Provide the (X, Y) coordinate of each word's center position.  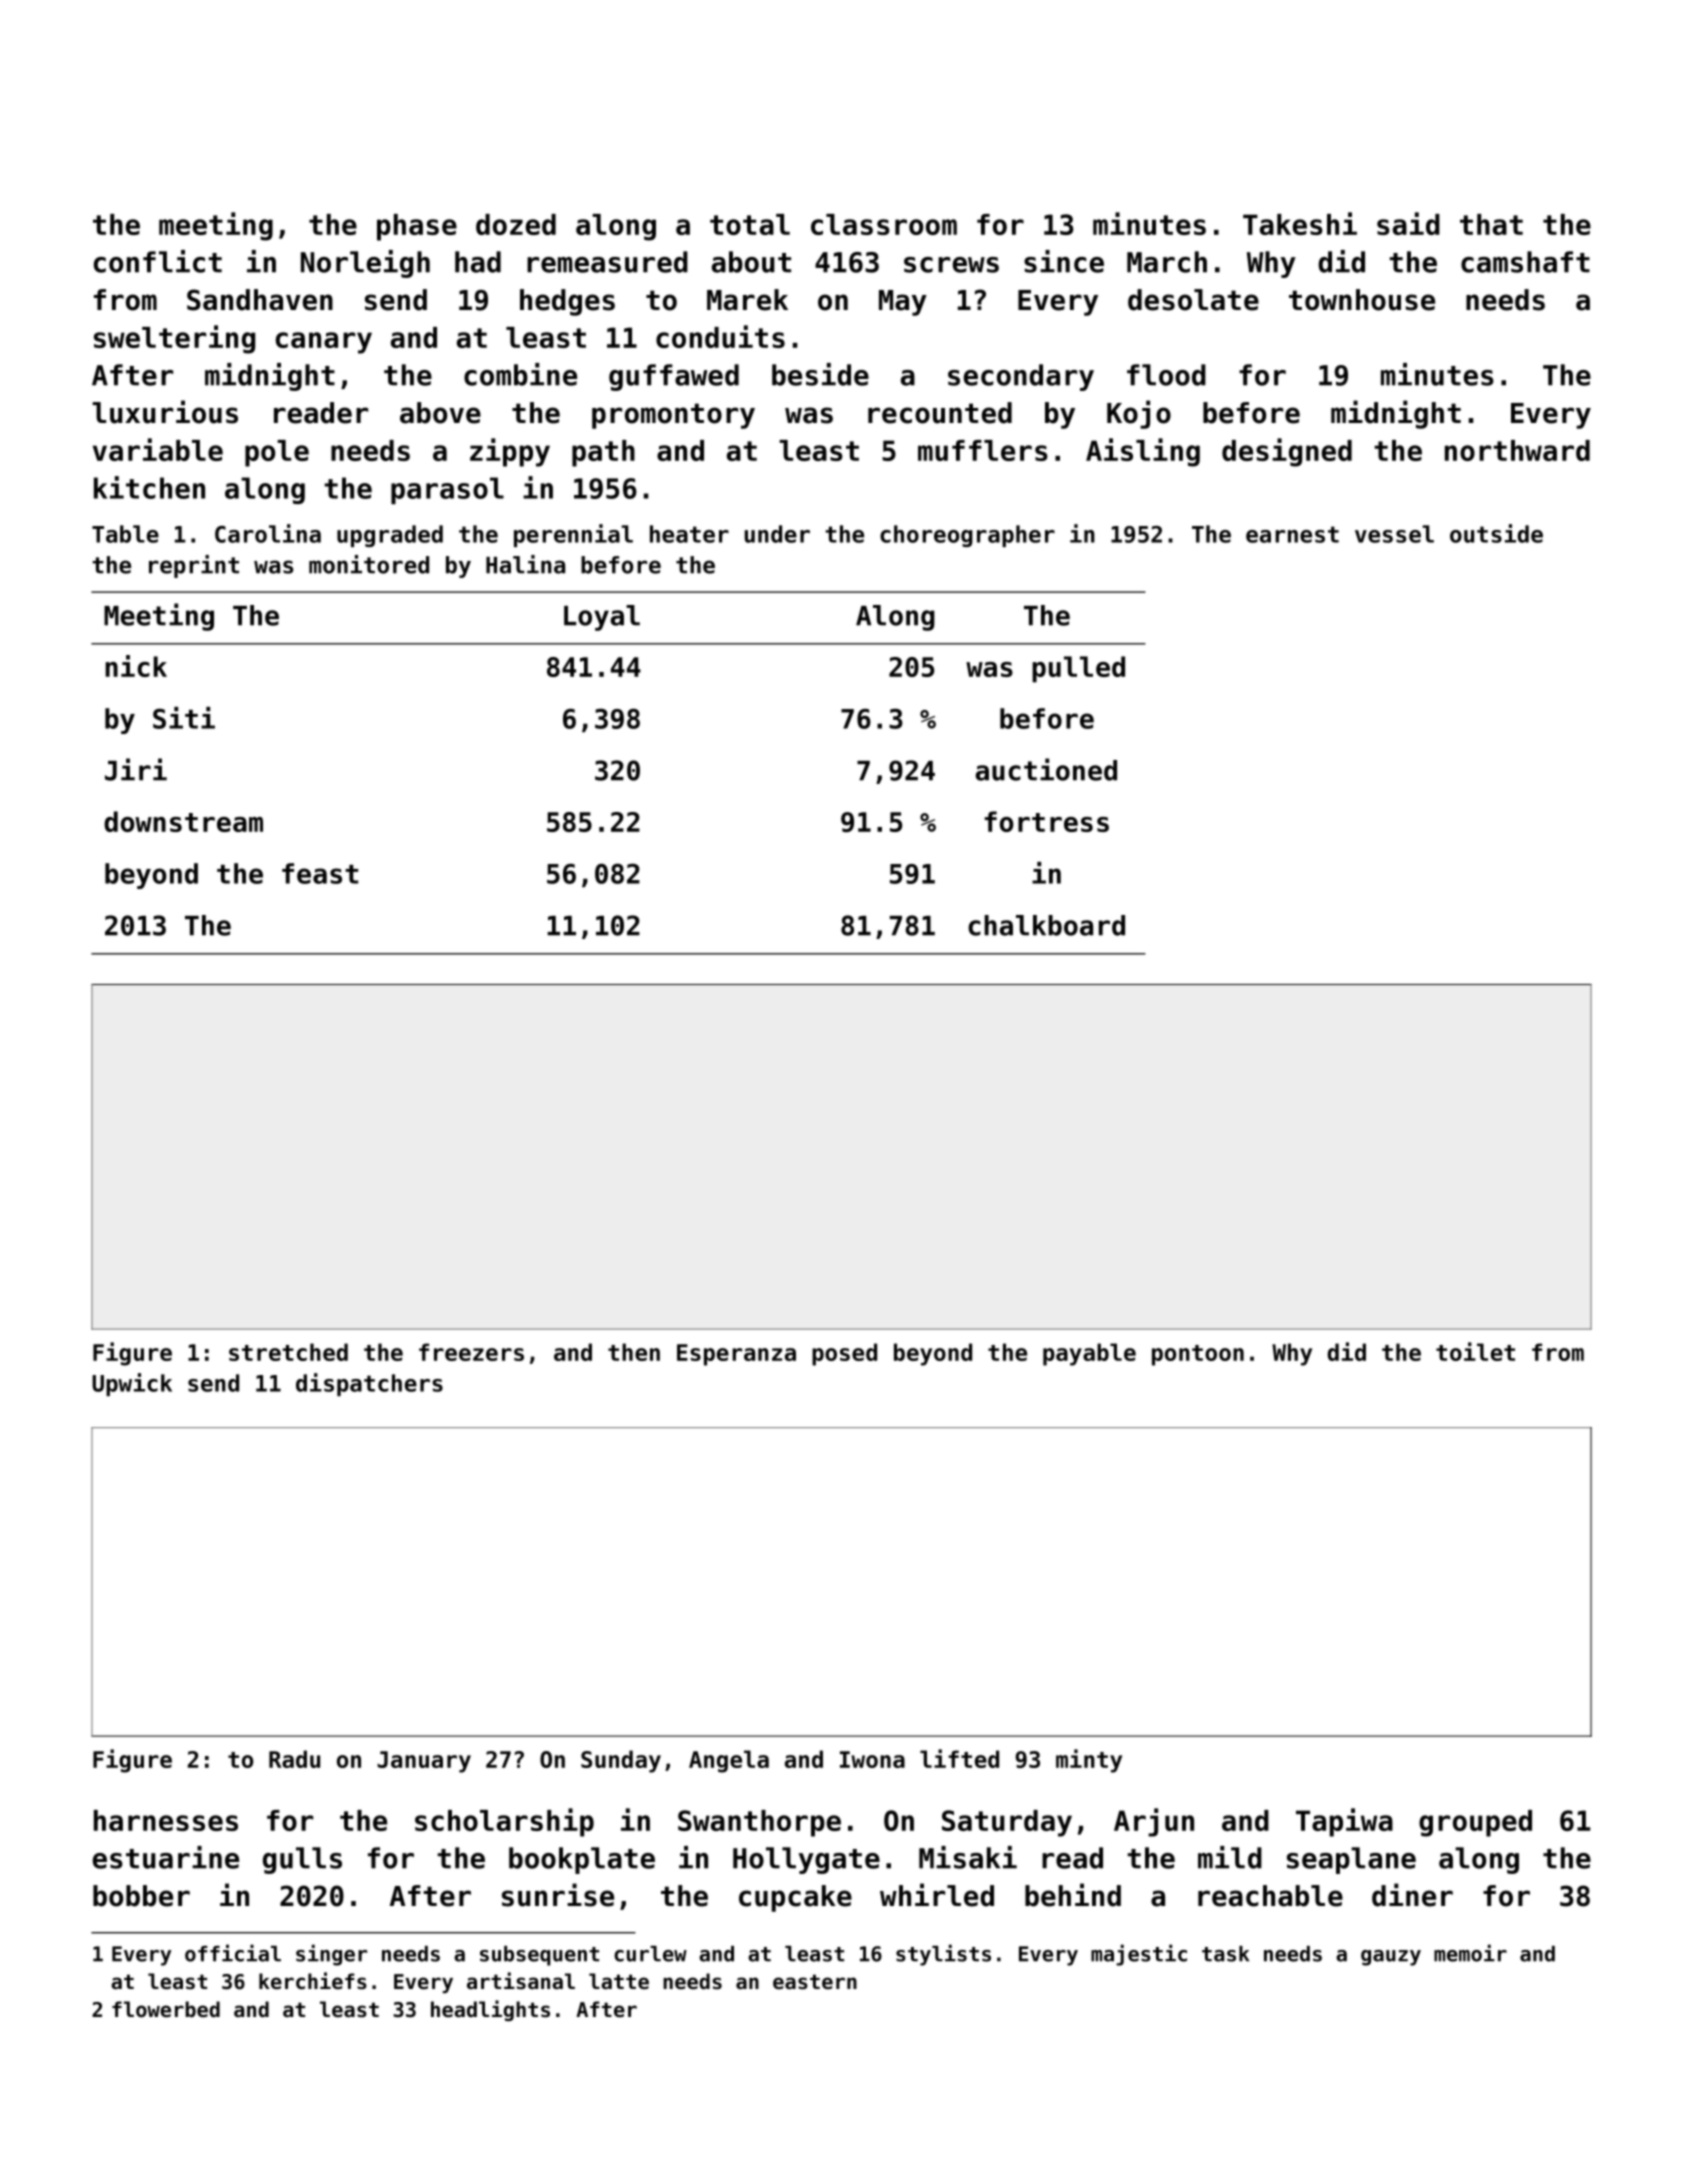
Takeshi (1300, 223)
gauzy (1391, 1958)
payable (1089, 1354)
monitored (369, 564)
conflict (158, 261)
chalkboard (1046, 925)
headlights (490, 2010)
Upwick (132, 1384)
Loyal (602, 618)
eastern (815, 1982)
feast (320, 873)
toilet (1475, 1351)
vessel (1394, 534)
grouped (1475, 1823)
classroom (884, 224)
